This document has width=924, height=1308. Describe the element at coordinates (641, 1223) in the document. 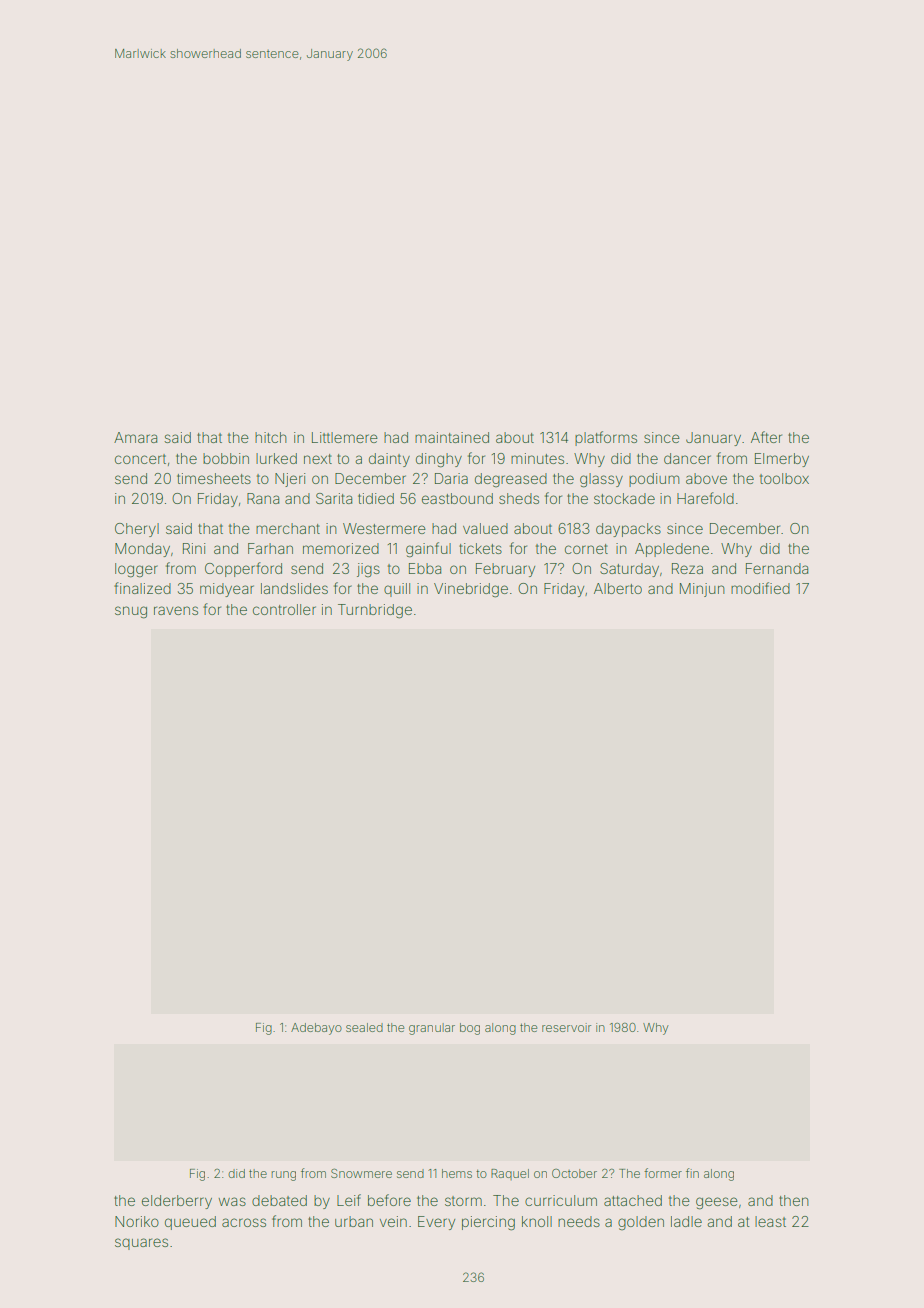

I see `golden` at that location.
